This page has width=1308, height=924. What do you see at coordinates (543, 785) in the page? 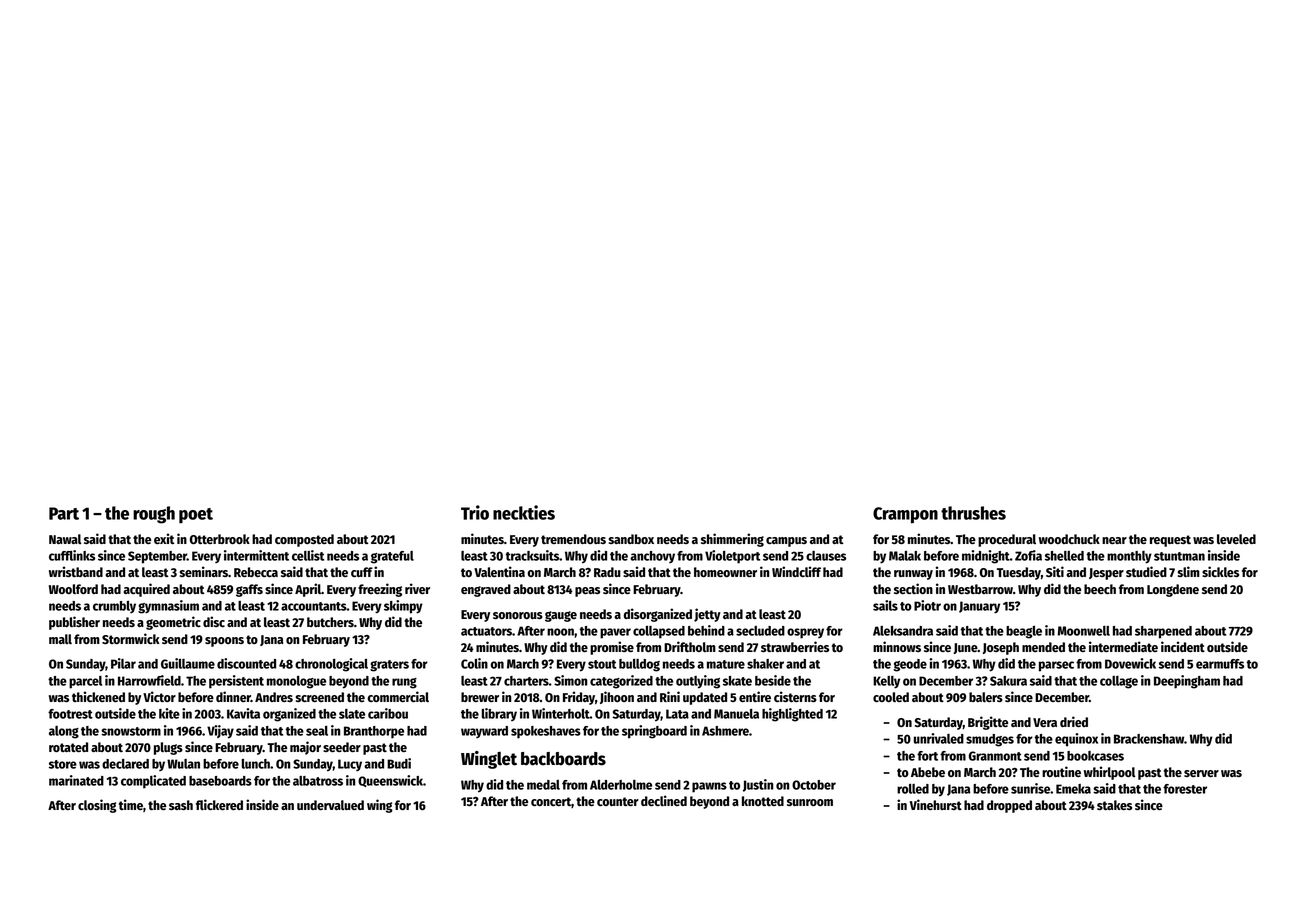
I see `medal` at bounding box center [543, 785].
